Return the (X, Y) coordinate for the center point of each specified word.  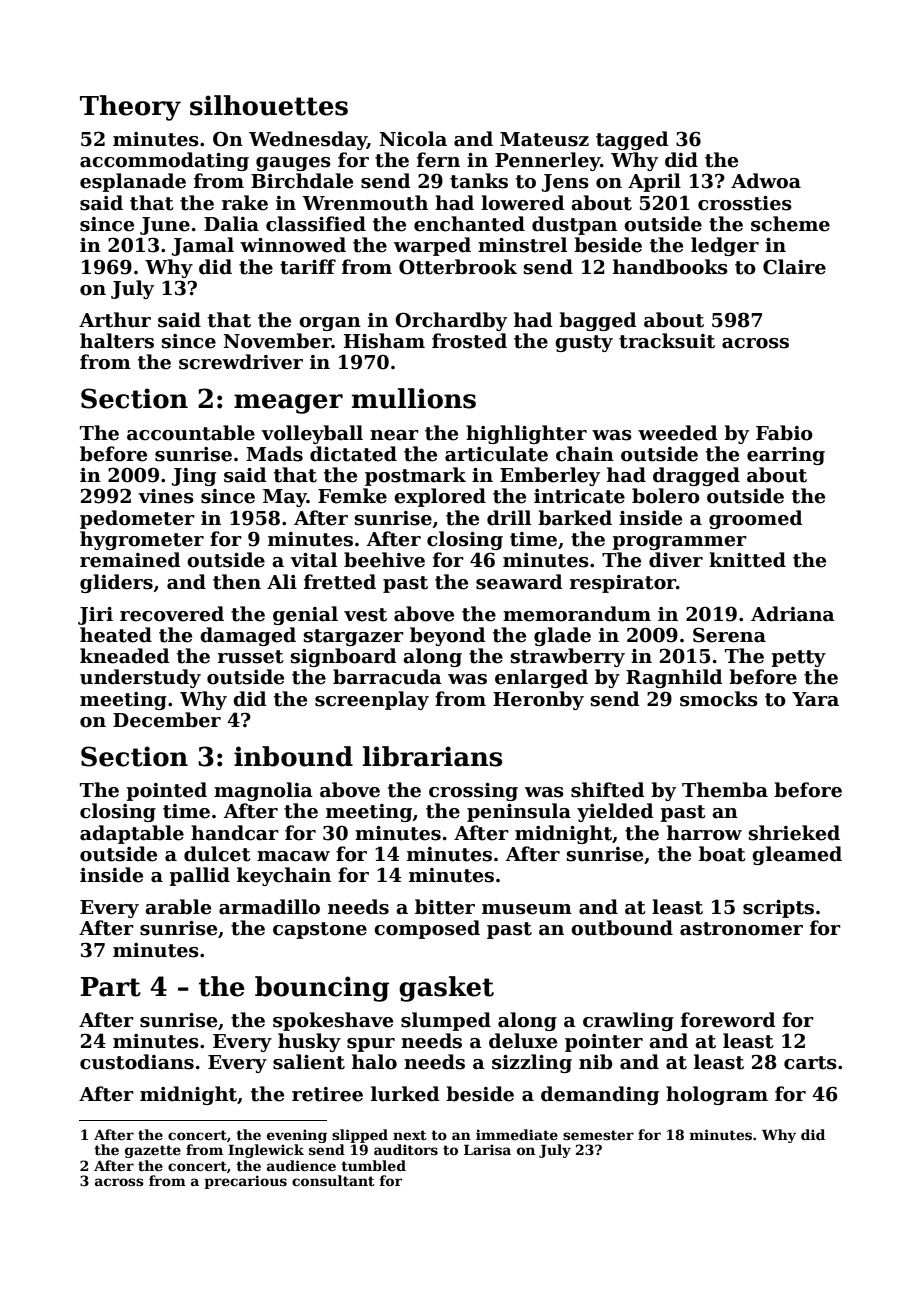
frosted (469, 341)
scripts (778, 909)
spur (371, 1045)
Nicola (413, 139)
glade (562, 636)
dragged (696, 476)
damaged (248, 636)
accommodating (164, 161)
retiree (327, 1094)
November (277, 341)
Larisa (487, 1149)
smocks (719, 699)
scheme (790, 224)
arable (178, 907)
